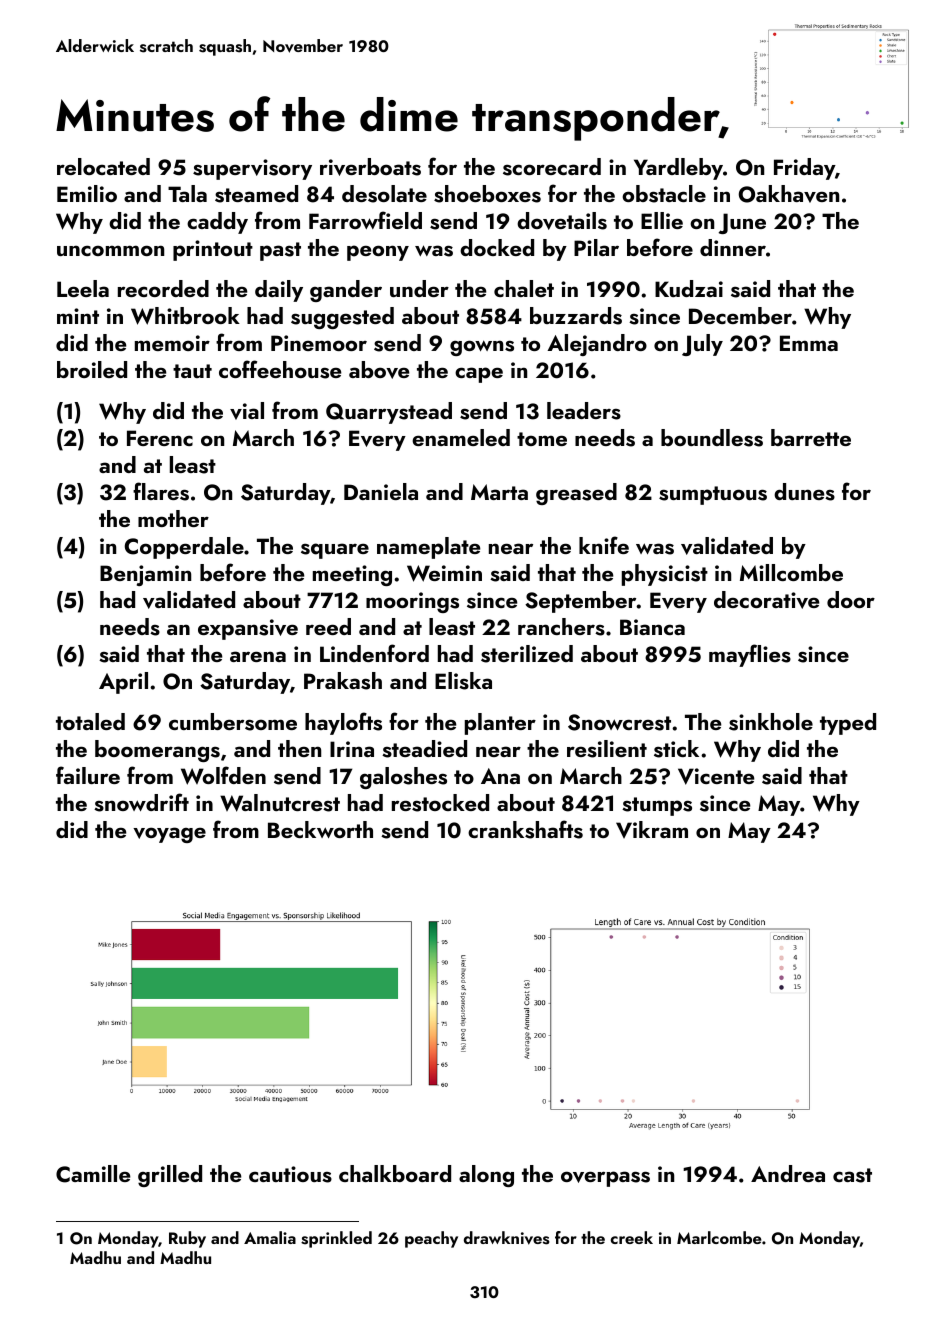 This page has height=1333, width=939. I want to click on Yardleby, so click(678, 169).
